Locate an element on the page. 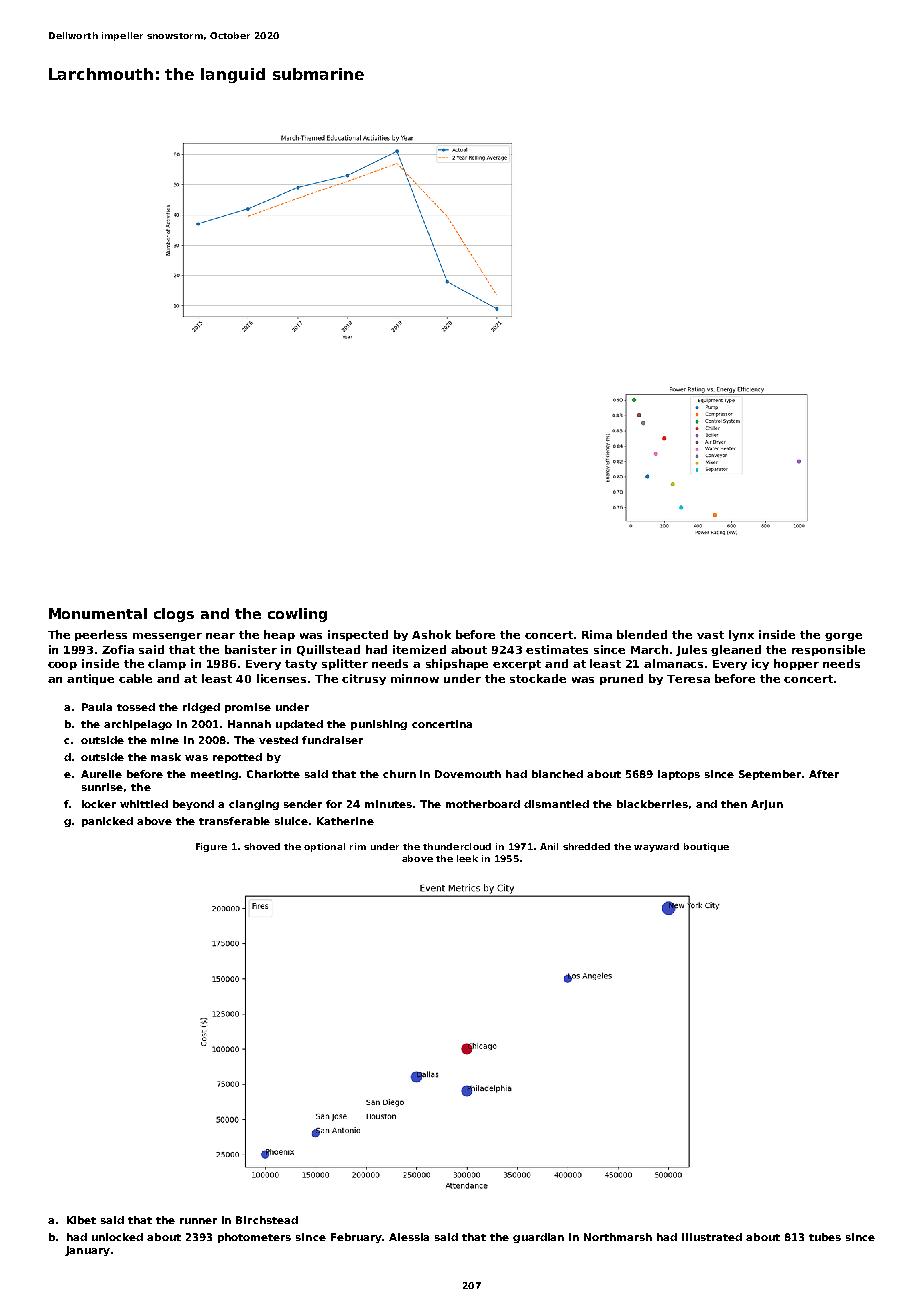 The width and height of the image is (924, 1308). boutique is located at coordinates (706, 847).
